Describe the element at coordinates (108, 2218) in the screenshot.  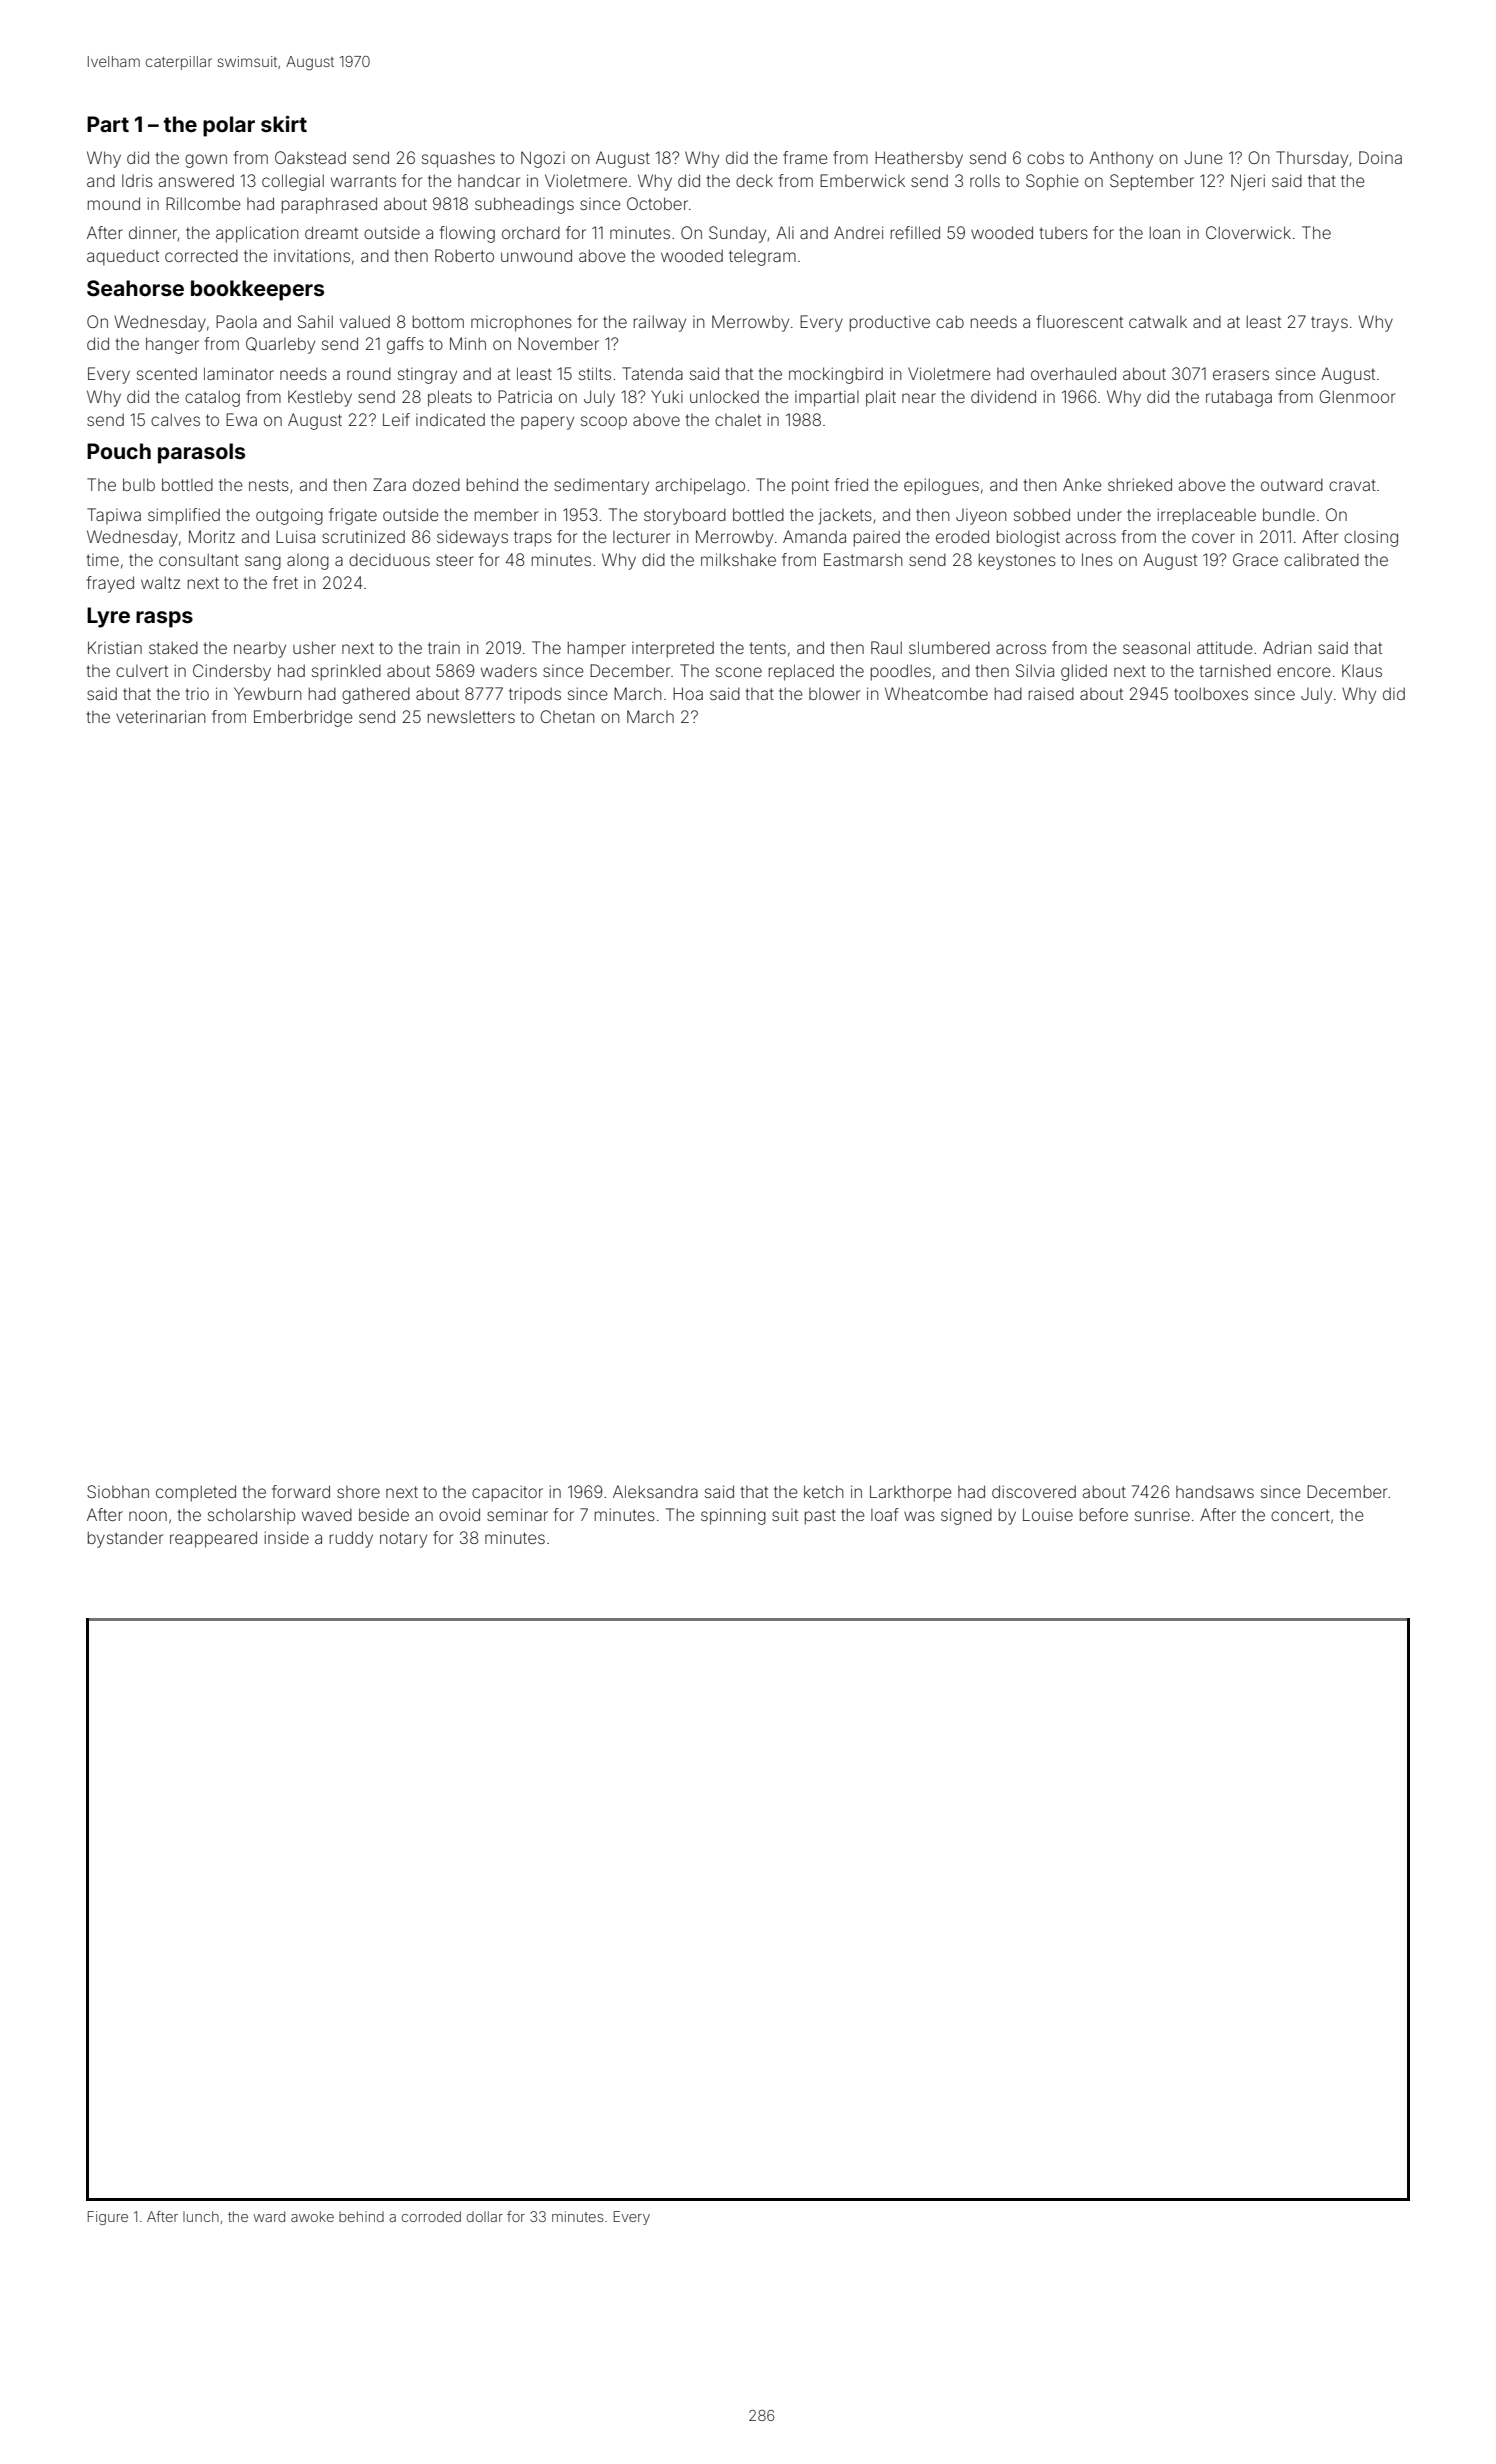
I see `Figure` at that location.
